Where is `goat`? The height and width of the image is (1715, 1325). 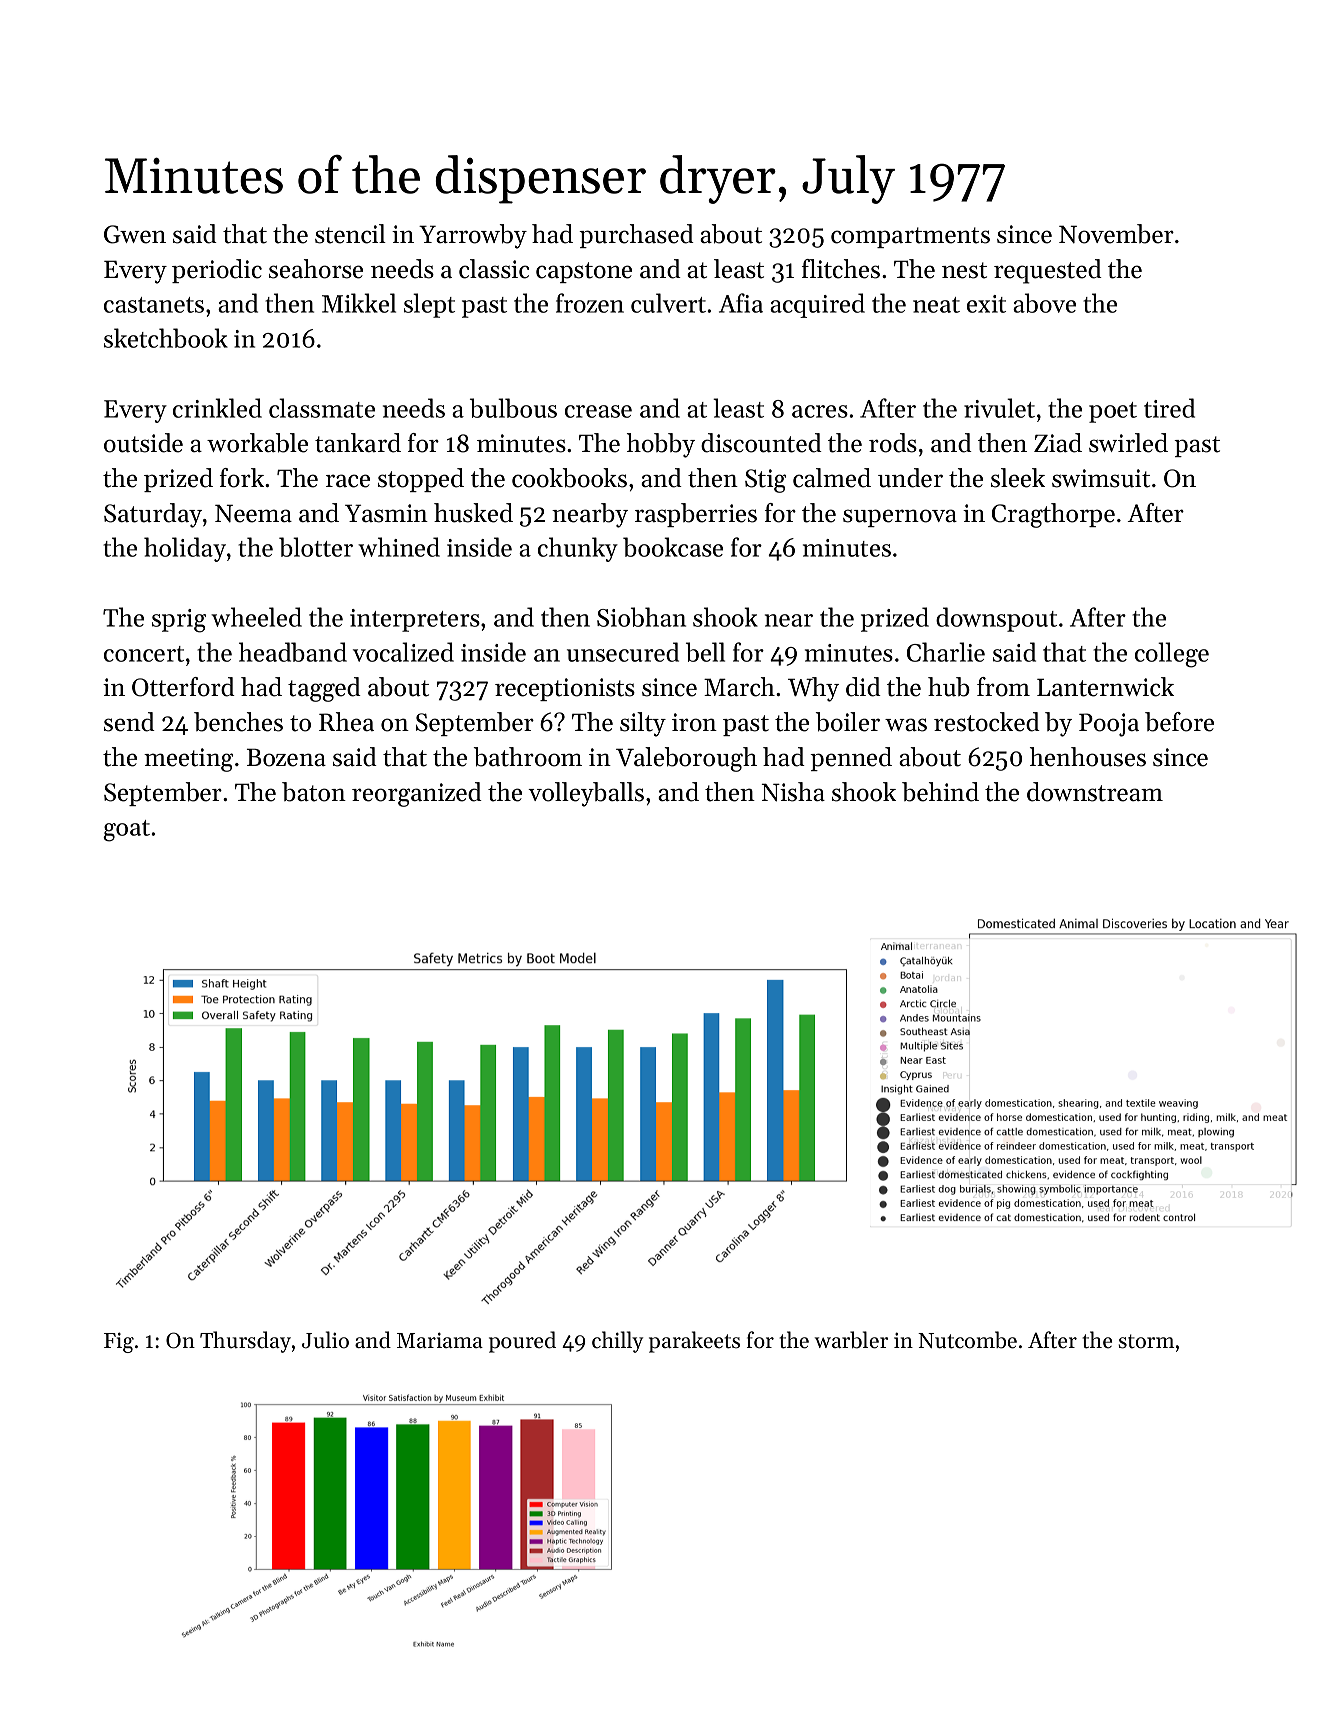 goat is located at coordinates (126, 831).
